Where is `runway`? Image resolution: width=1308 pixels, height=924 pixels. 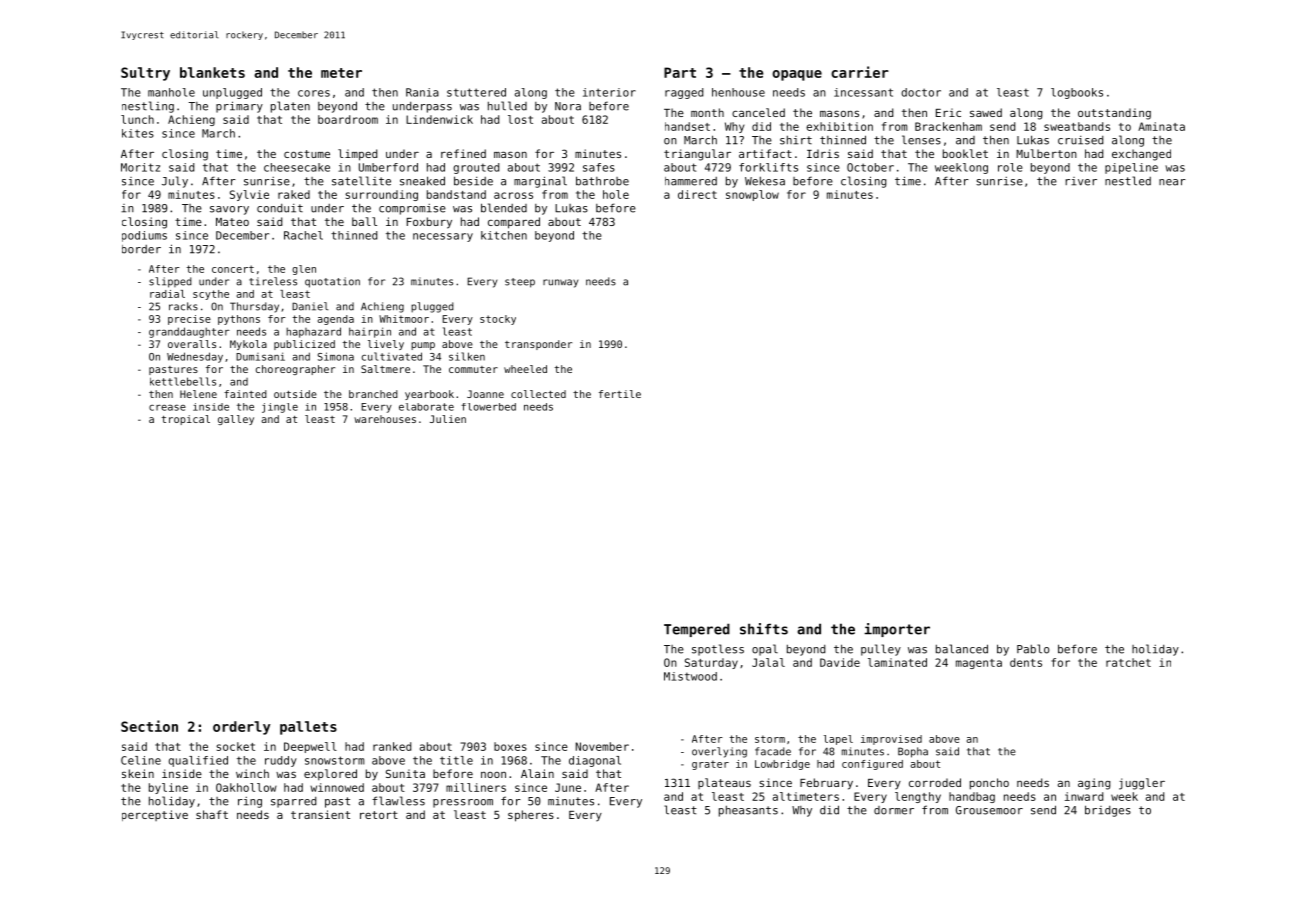
runway is located at coordinates (560, 283).
